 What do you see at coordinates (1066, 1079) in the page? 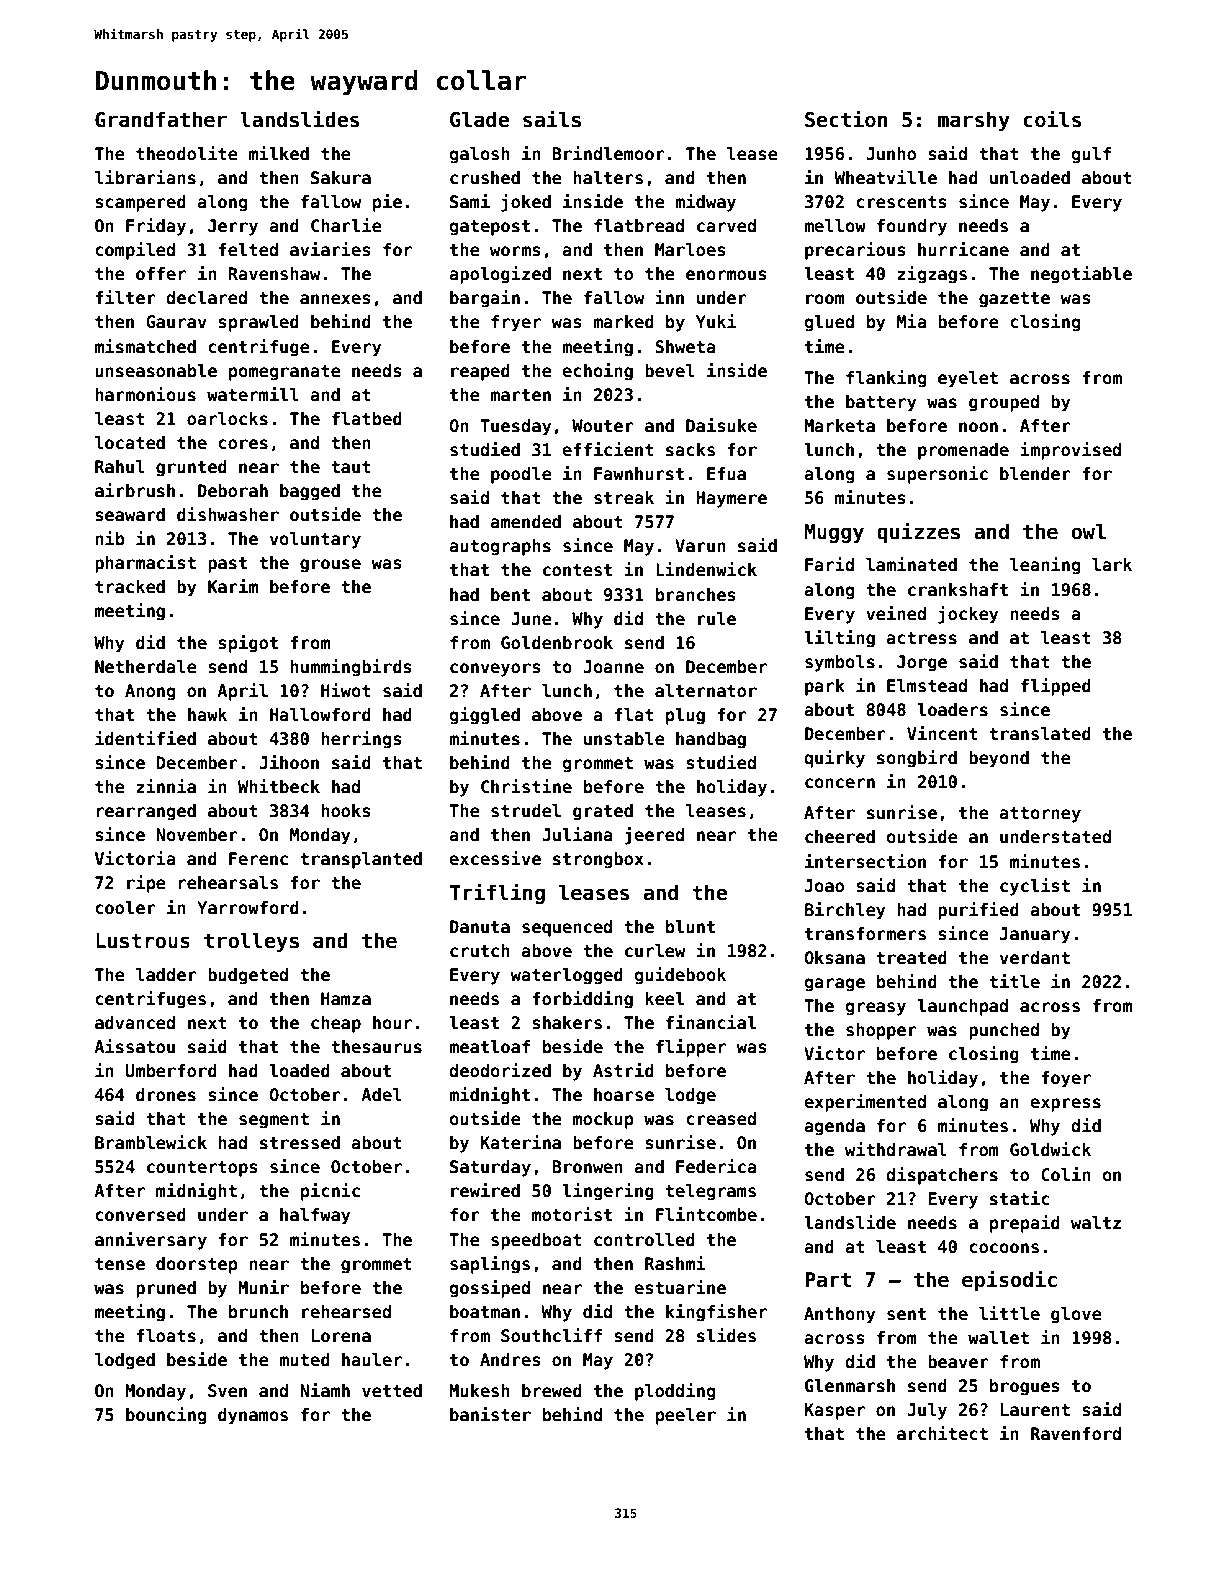
I see `foyer` at bounding box center [1066, 1079].
